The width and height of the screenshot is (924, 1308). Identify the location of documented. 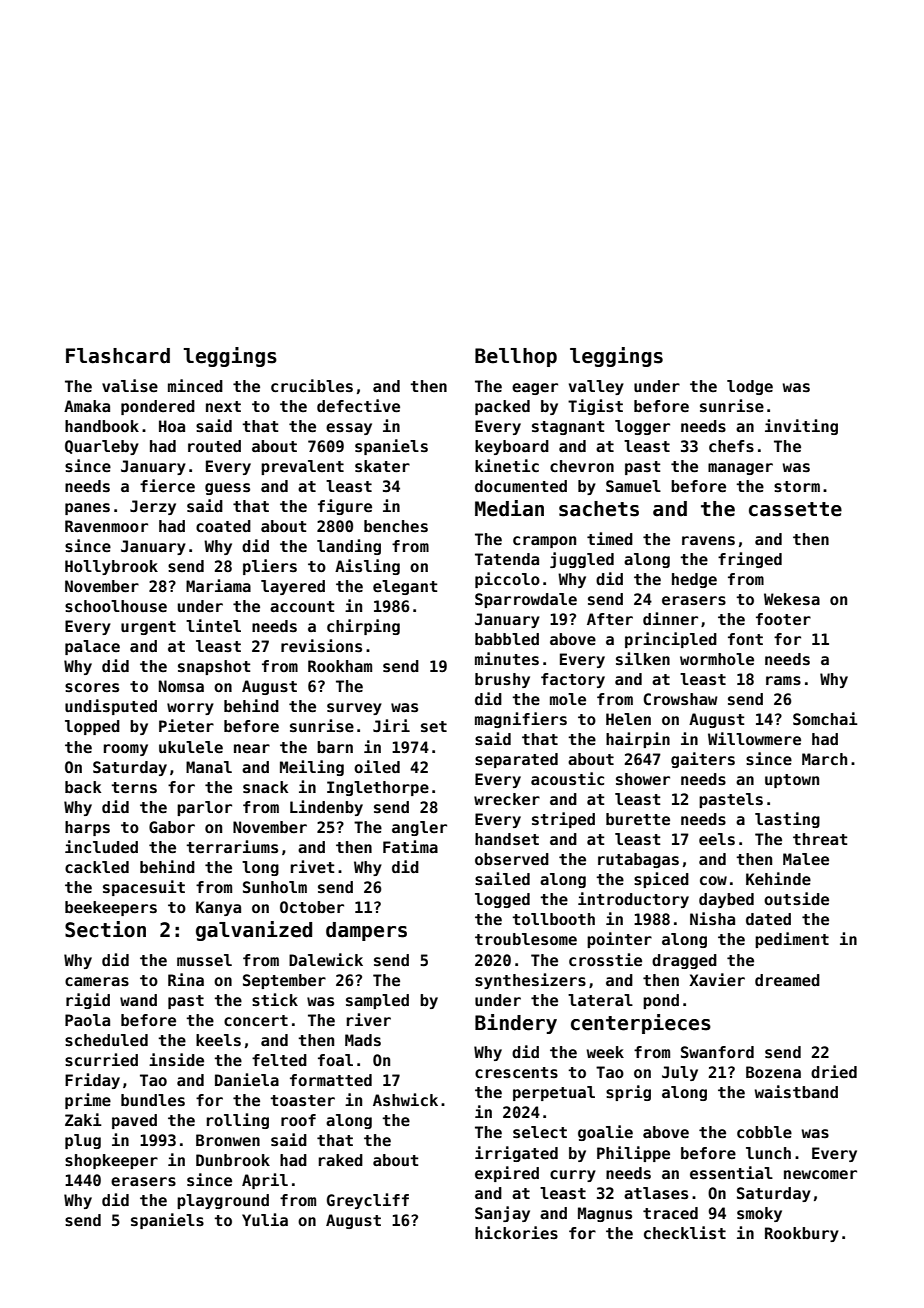
(521, 486).
